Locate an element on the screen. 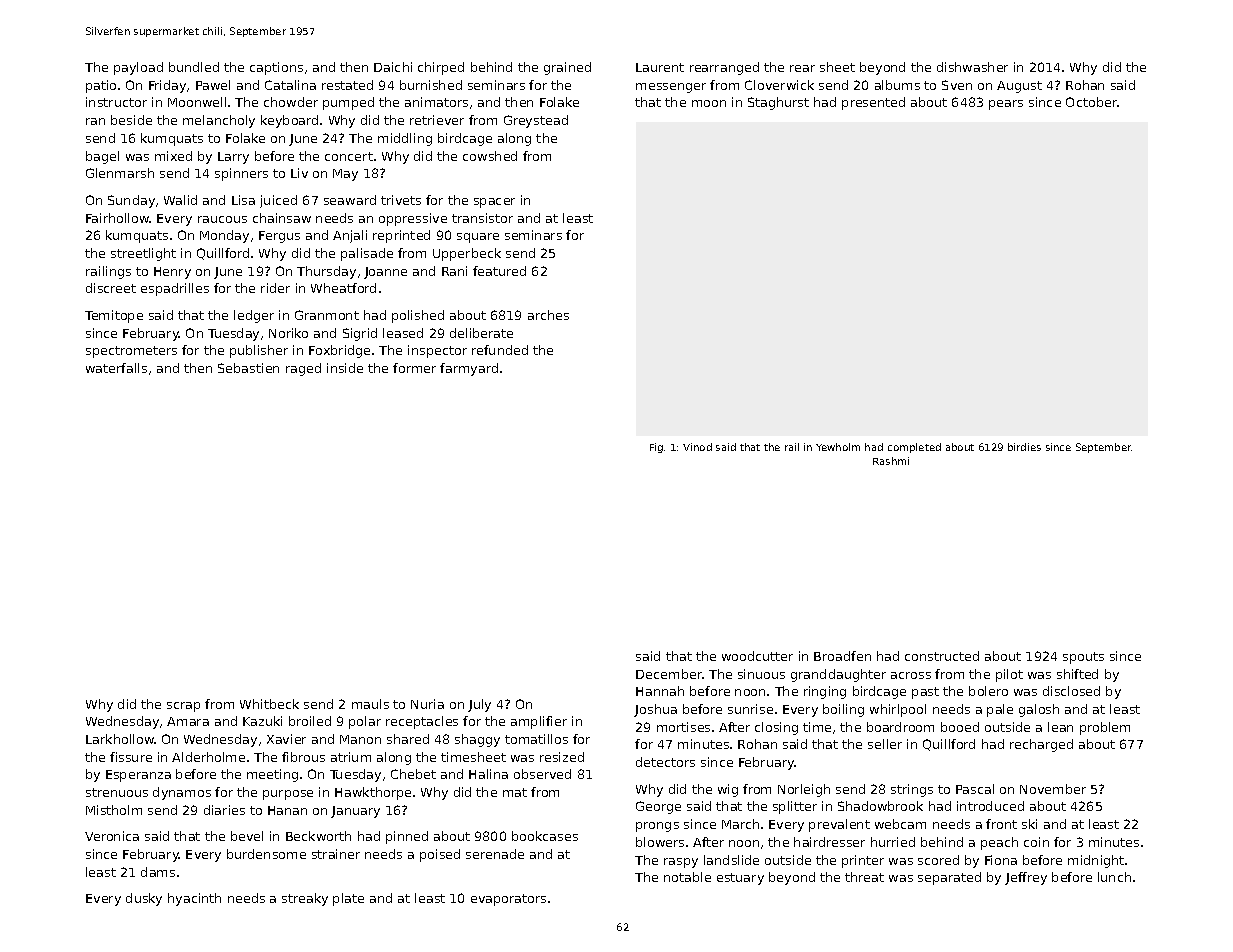  Whitbeck is located at coordinates (269, 704).
